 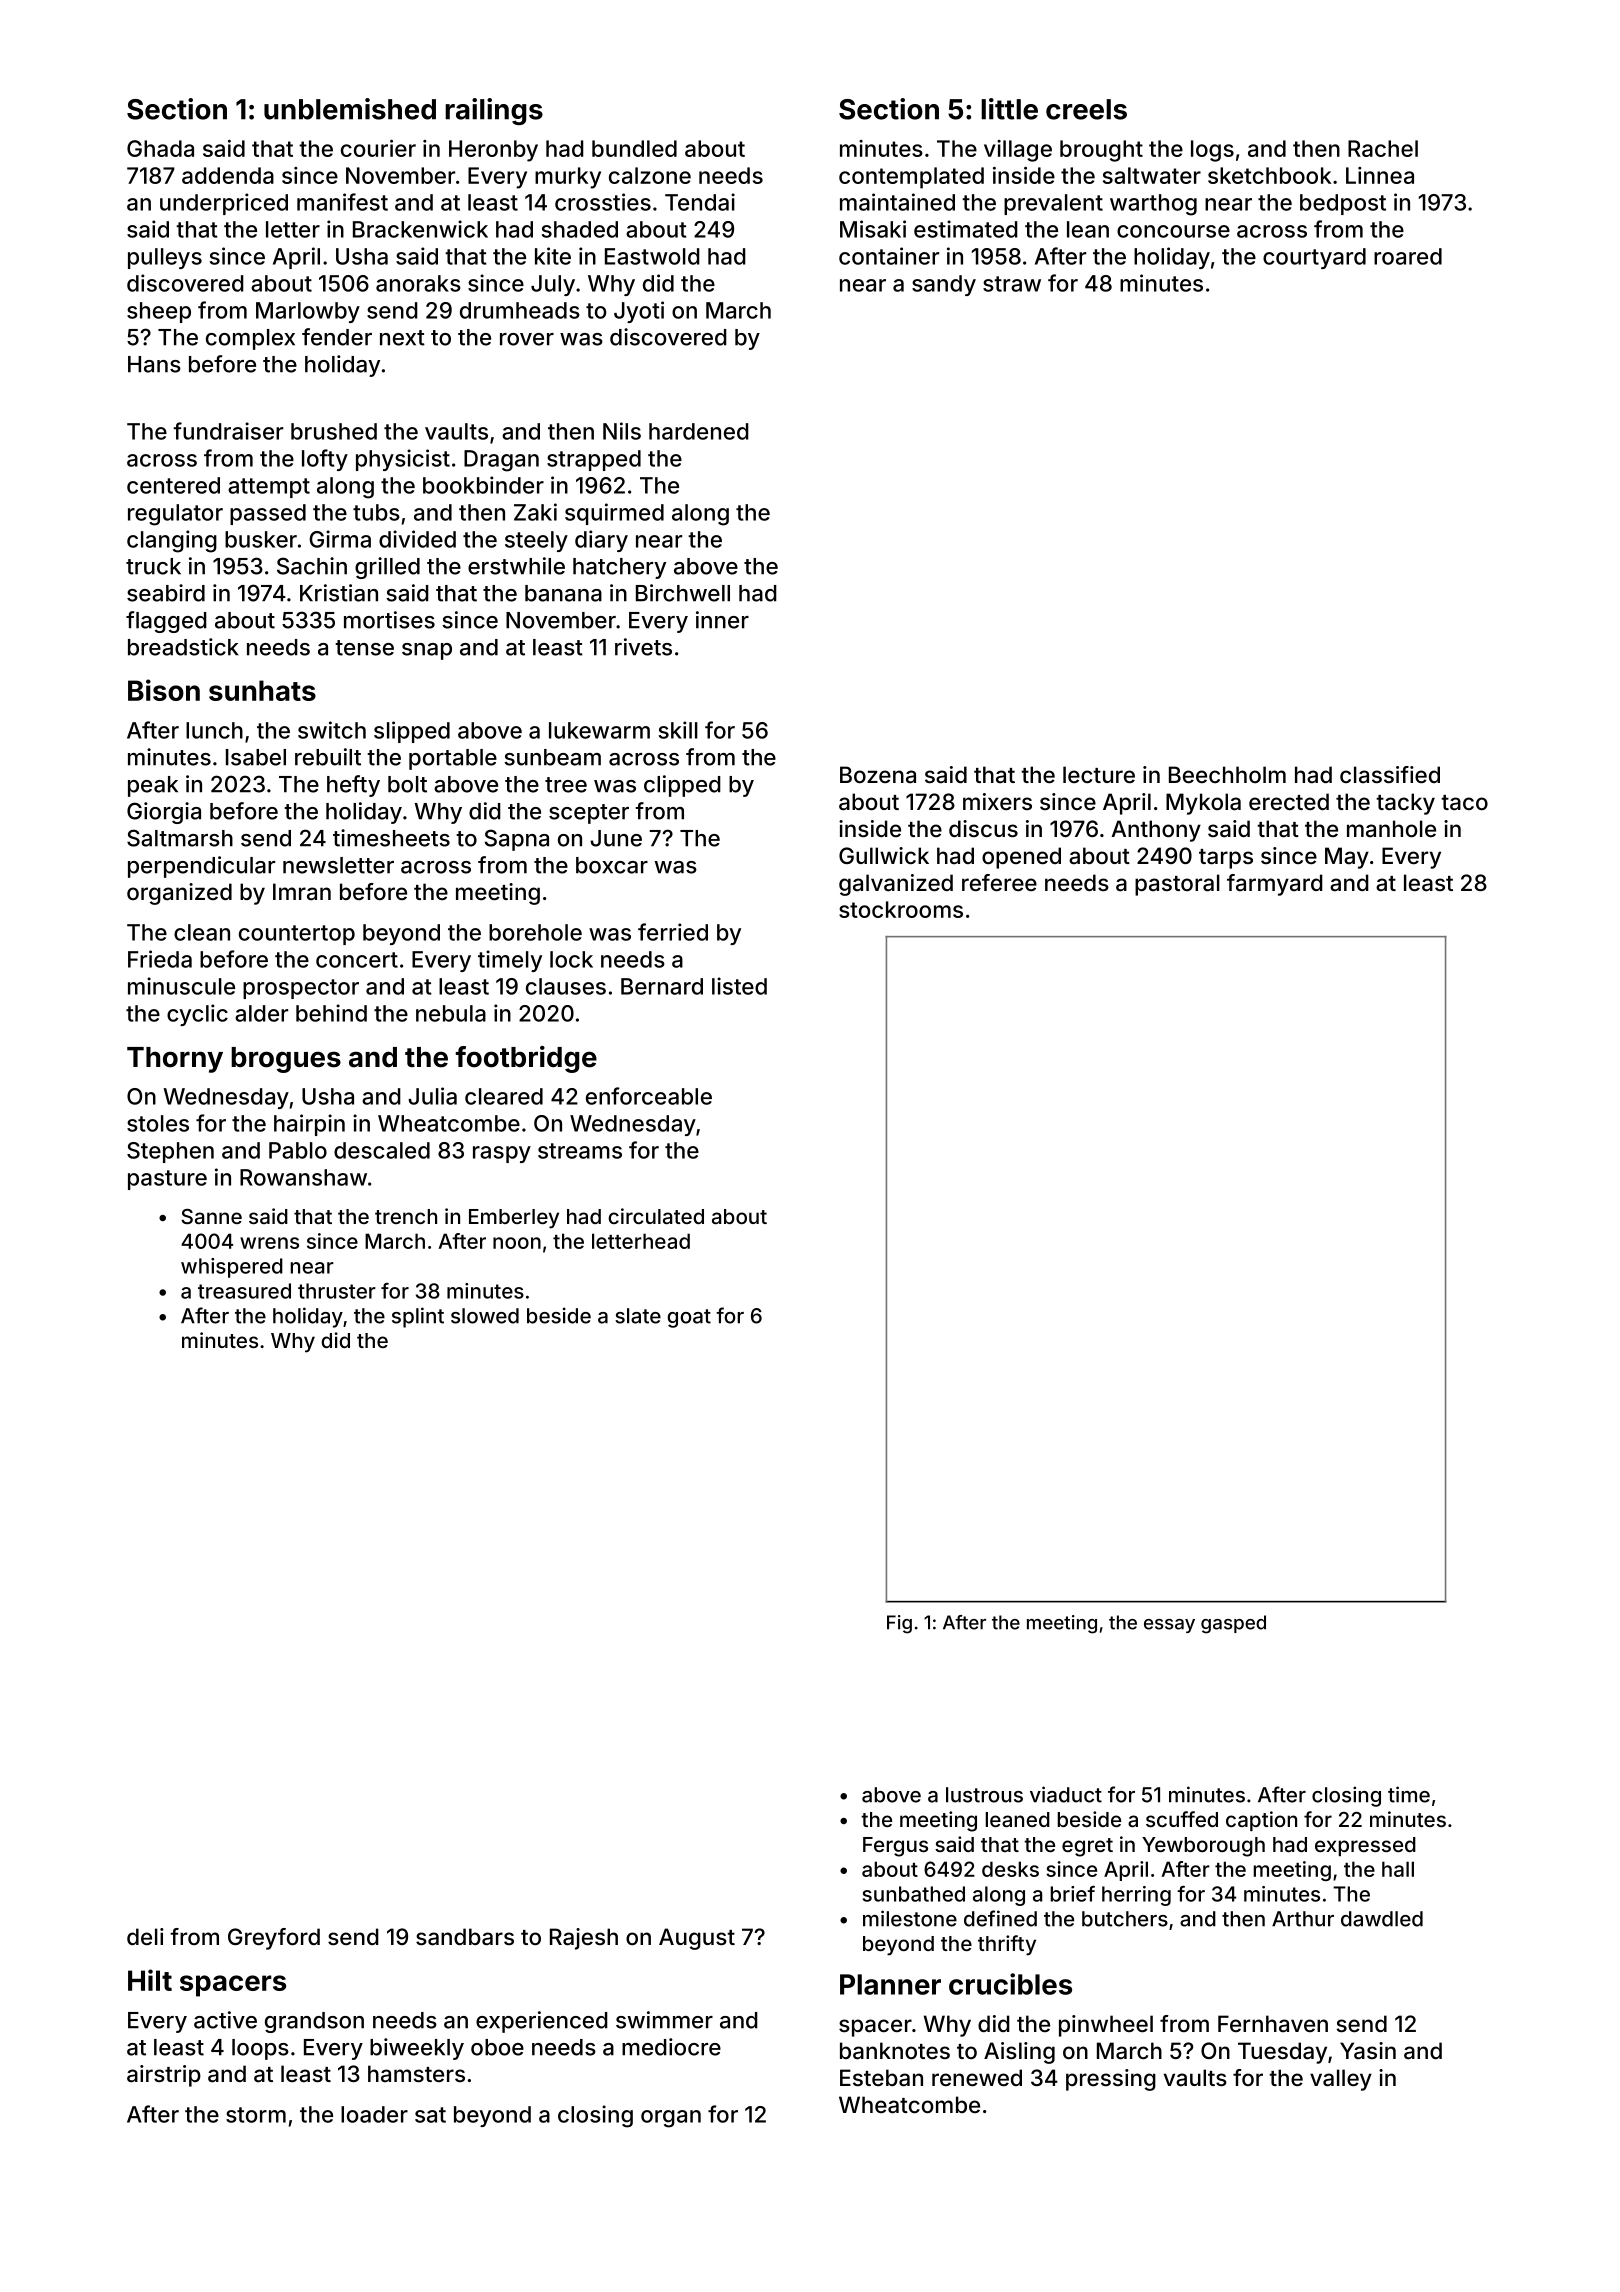 What do you see at coordinates (256, 757) in the document?
I see `Isabel` at bounding box center [256, 757].
